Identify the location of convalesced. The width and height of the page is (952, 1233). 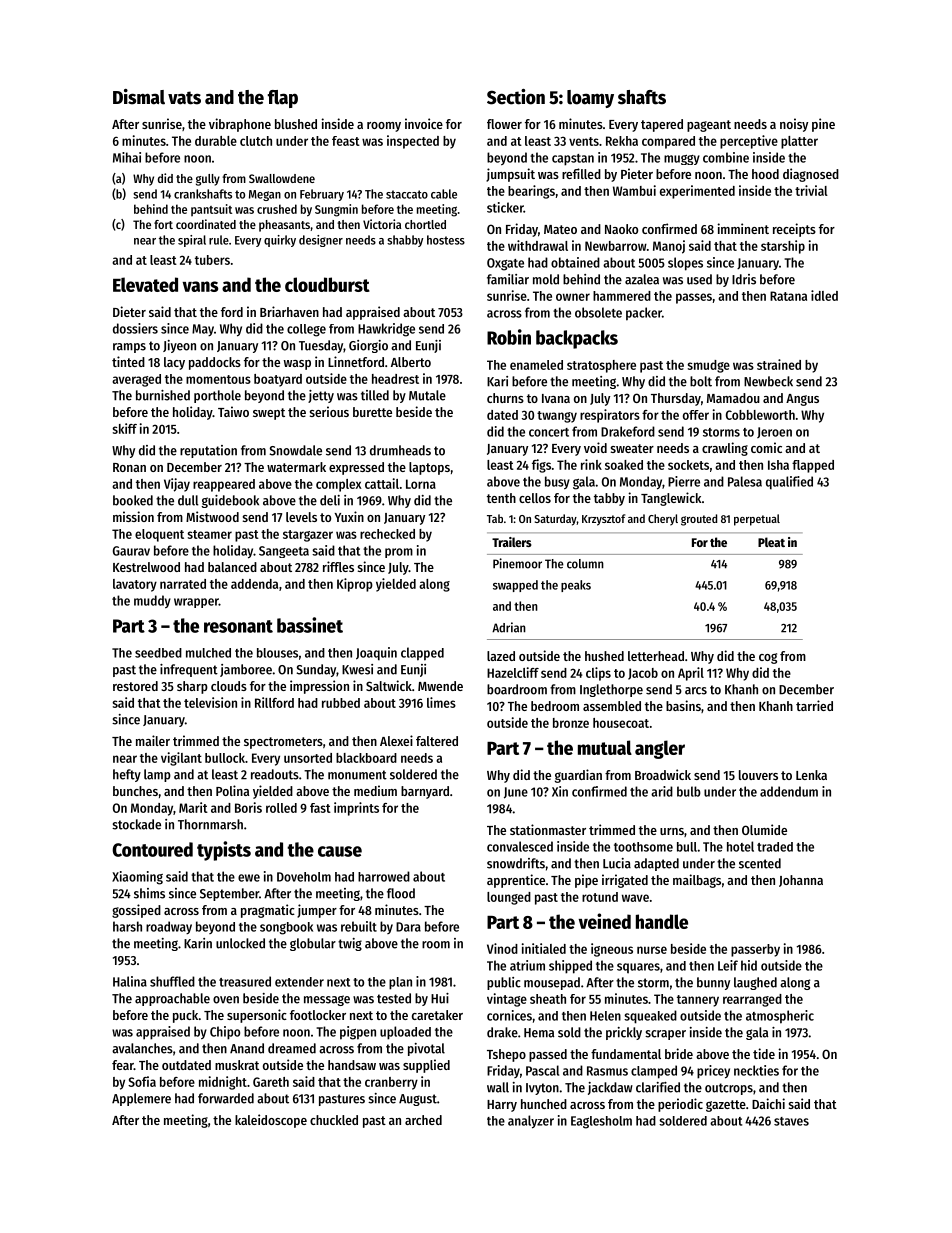
(520, 846).
